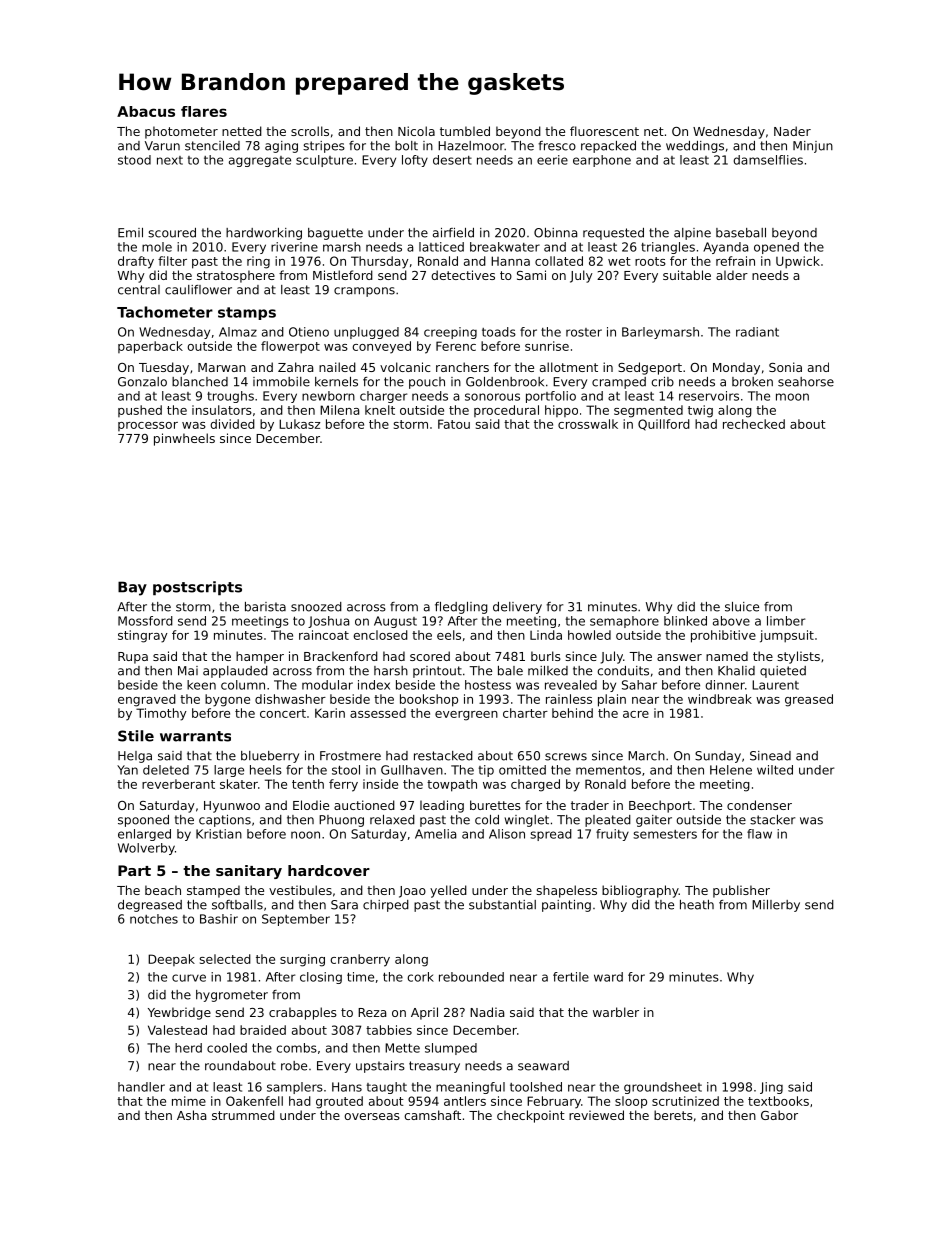 This screenshot has width=952, height=1233. I want to click on processor, so click(148, 426).
